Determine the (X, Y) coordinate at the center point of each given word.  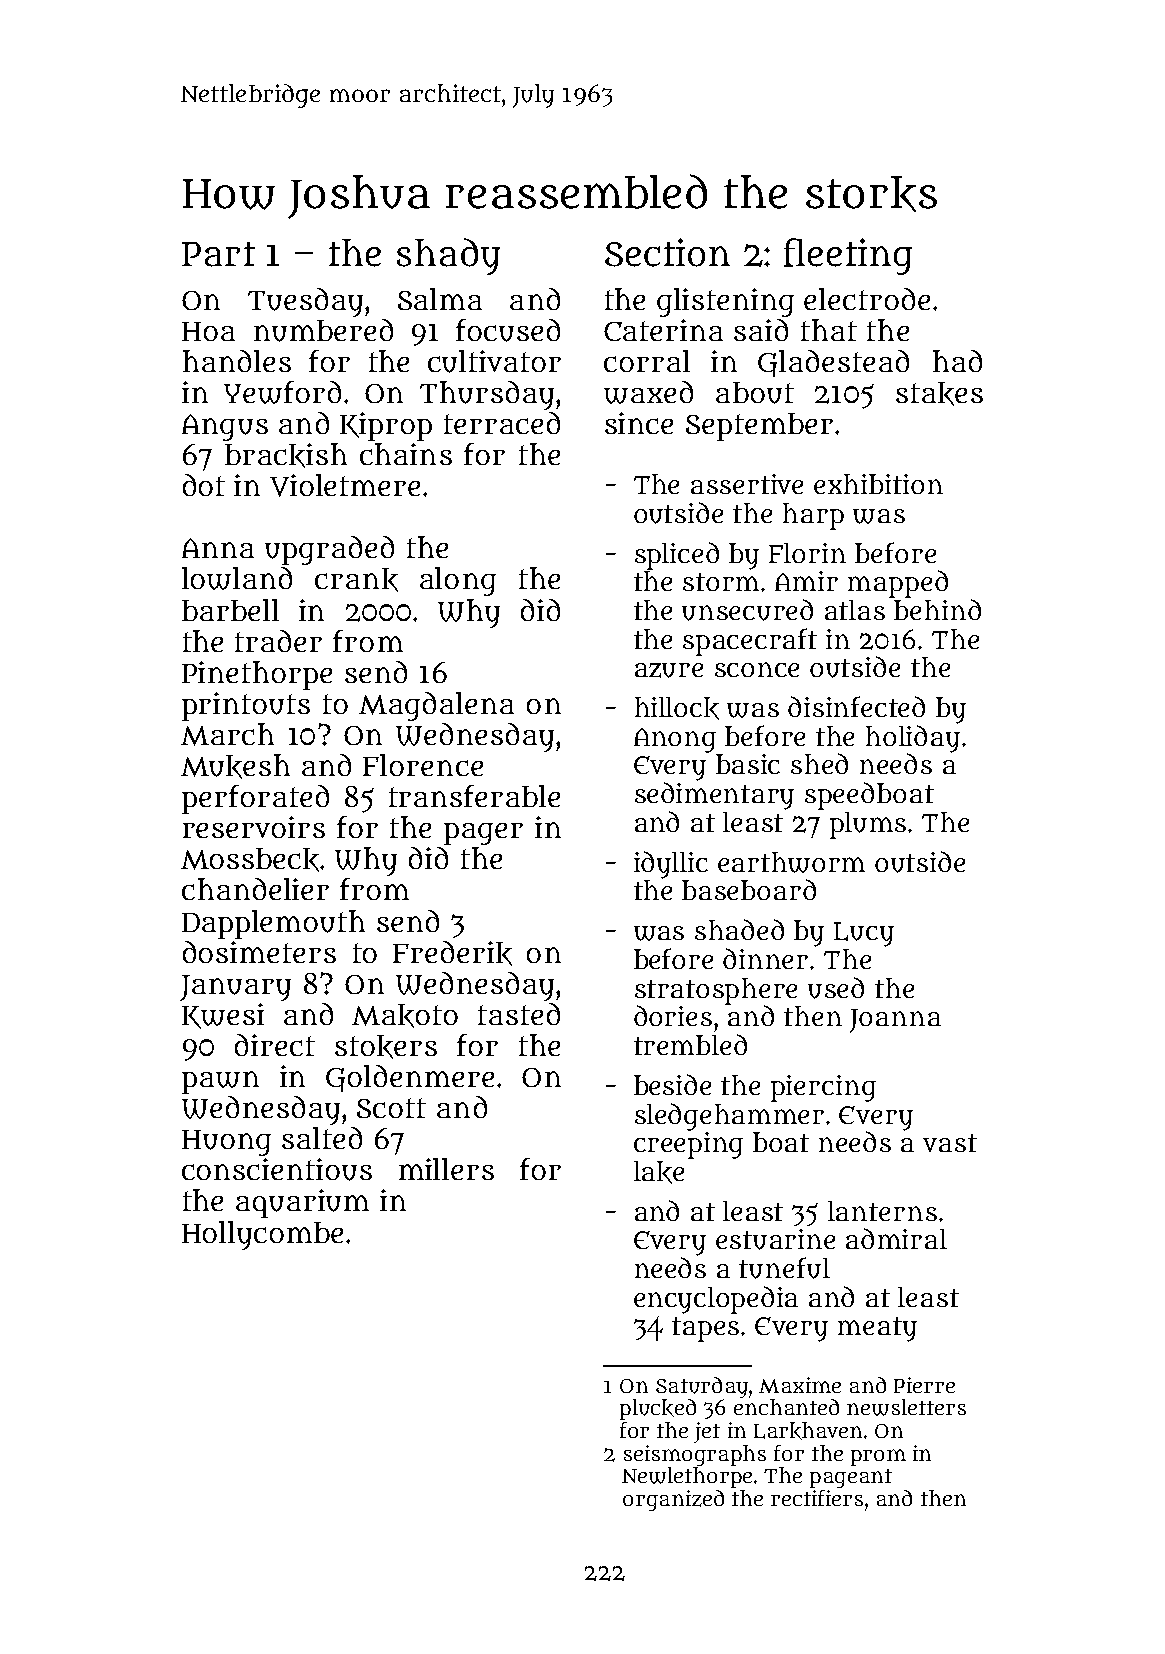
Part (218, 254)
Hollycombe (262, 1235)
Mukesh (235, 766)
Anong (675, 740)
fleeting (848, 256)
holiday (913, 739)
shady (448, 256)
